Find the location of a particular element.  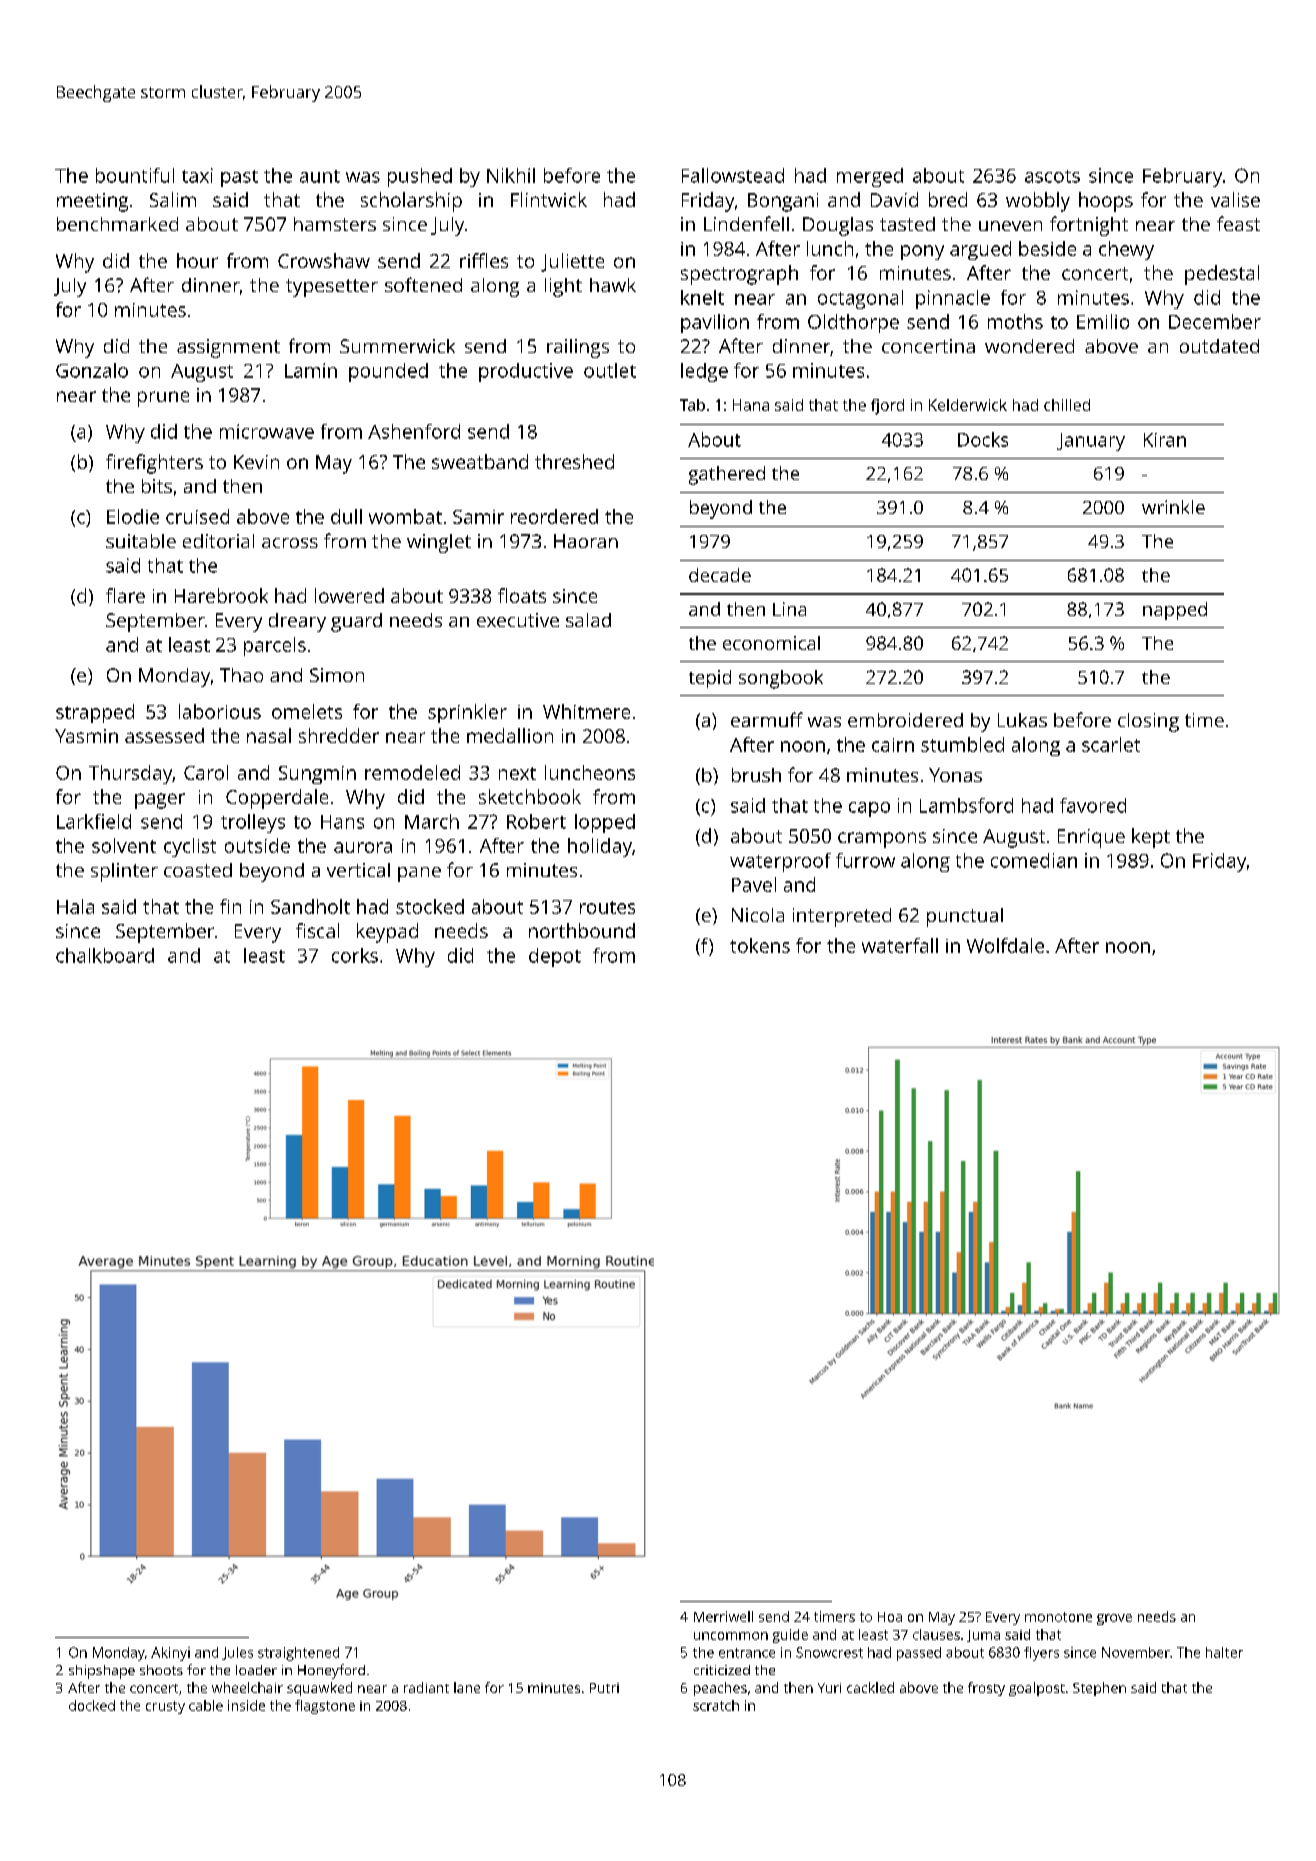

Wolfdale is located at coordinates (1005, 945).
